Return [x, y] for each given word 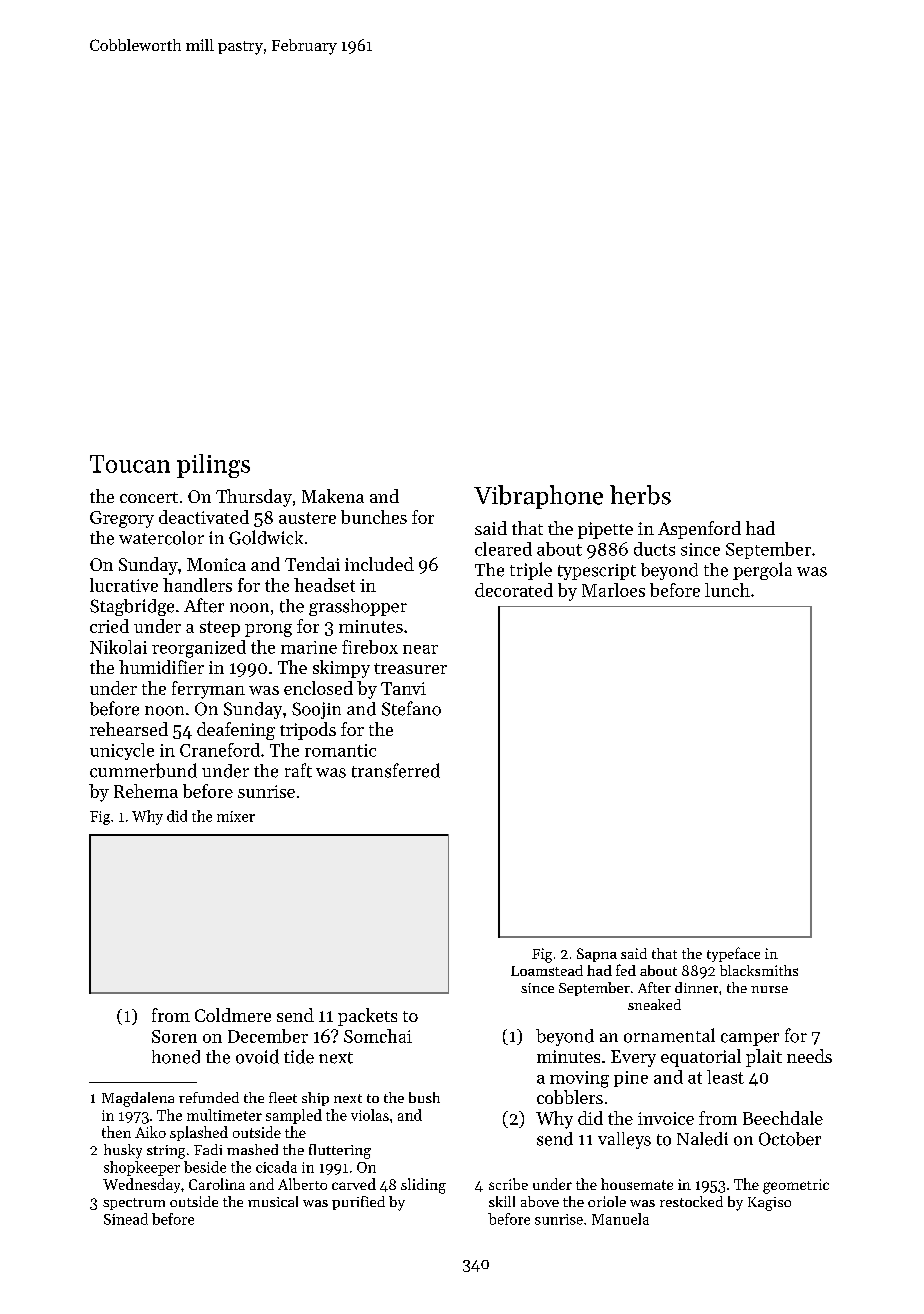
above [540, 1201]
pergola [762, 571]
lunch [727, 590]
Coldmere [233, 1015]
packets [367, 1017]
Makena [333, 496]
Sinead [126, 1219]
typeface [733, 954]
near [420, 649]
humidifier [161, 667]
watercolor [161, 538]
